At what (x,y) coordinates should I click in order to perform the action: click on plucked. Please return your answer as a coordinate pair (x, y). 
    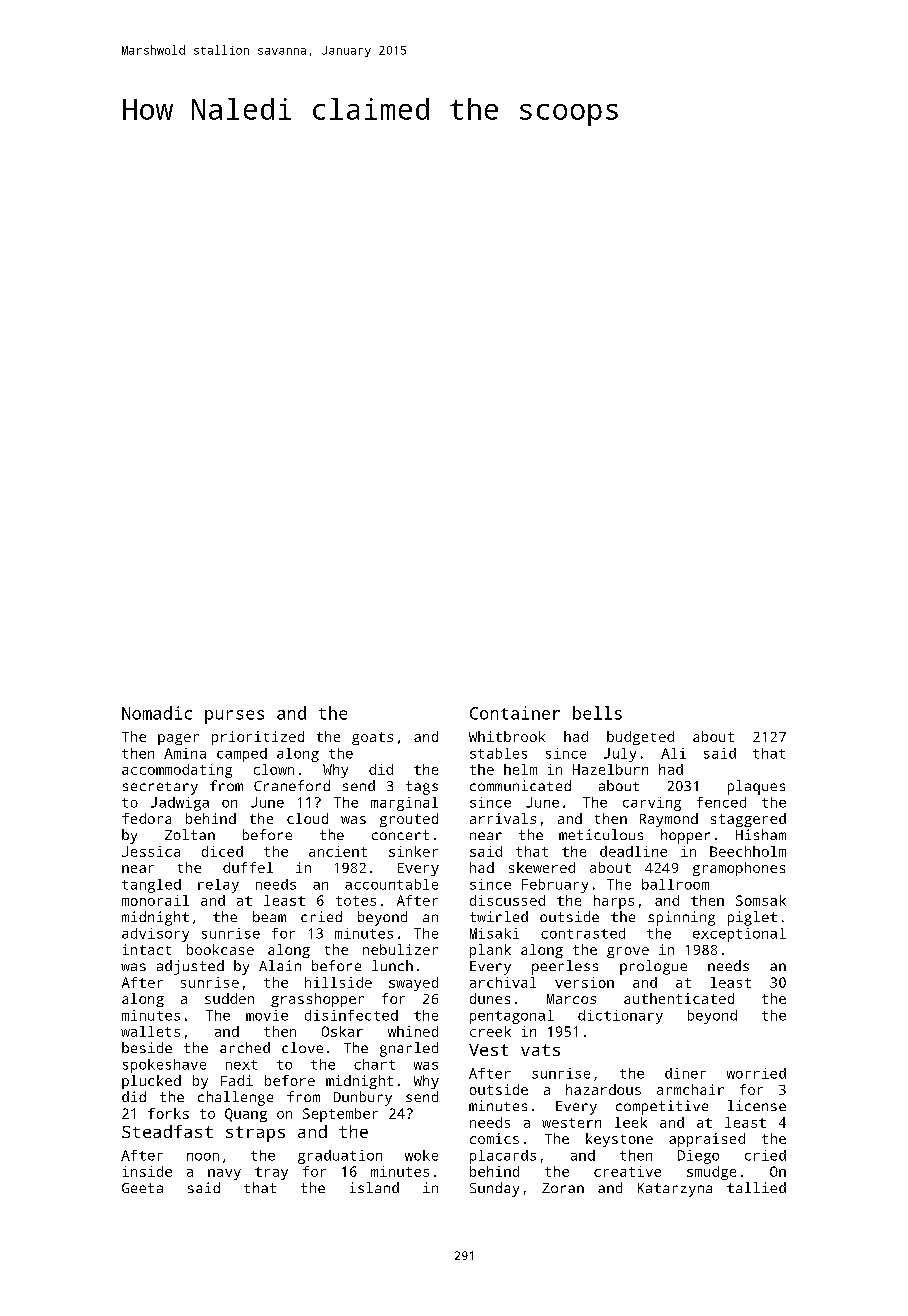
    Looking at the image, I should click on (151, 1082).
